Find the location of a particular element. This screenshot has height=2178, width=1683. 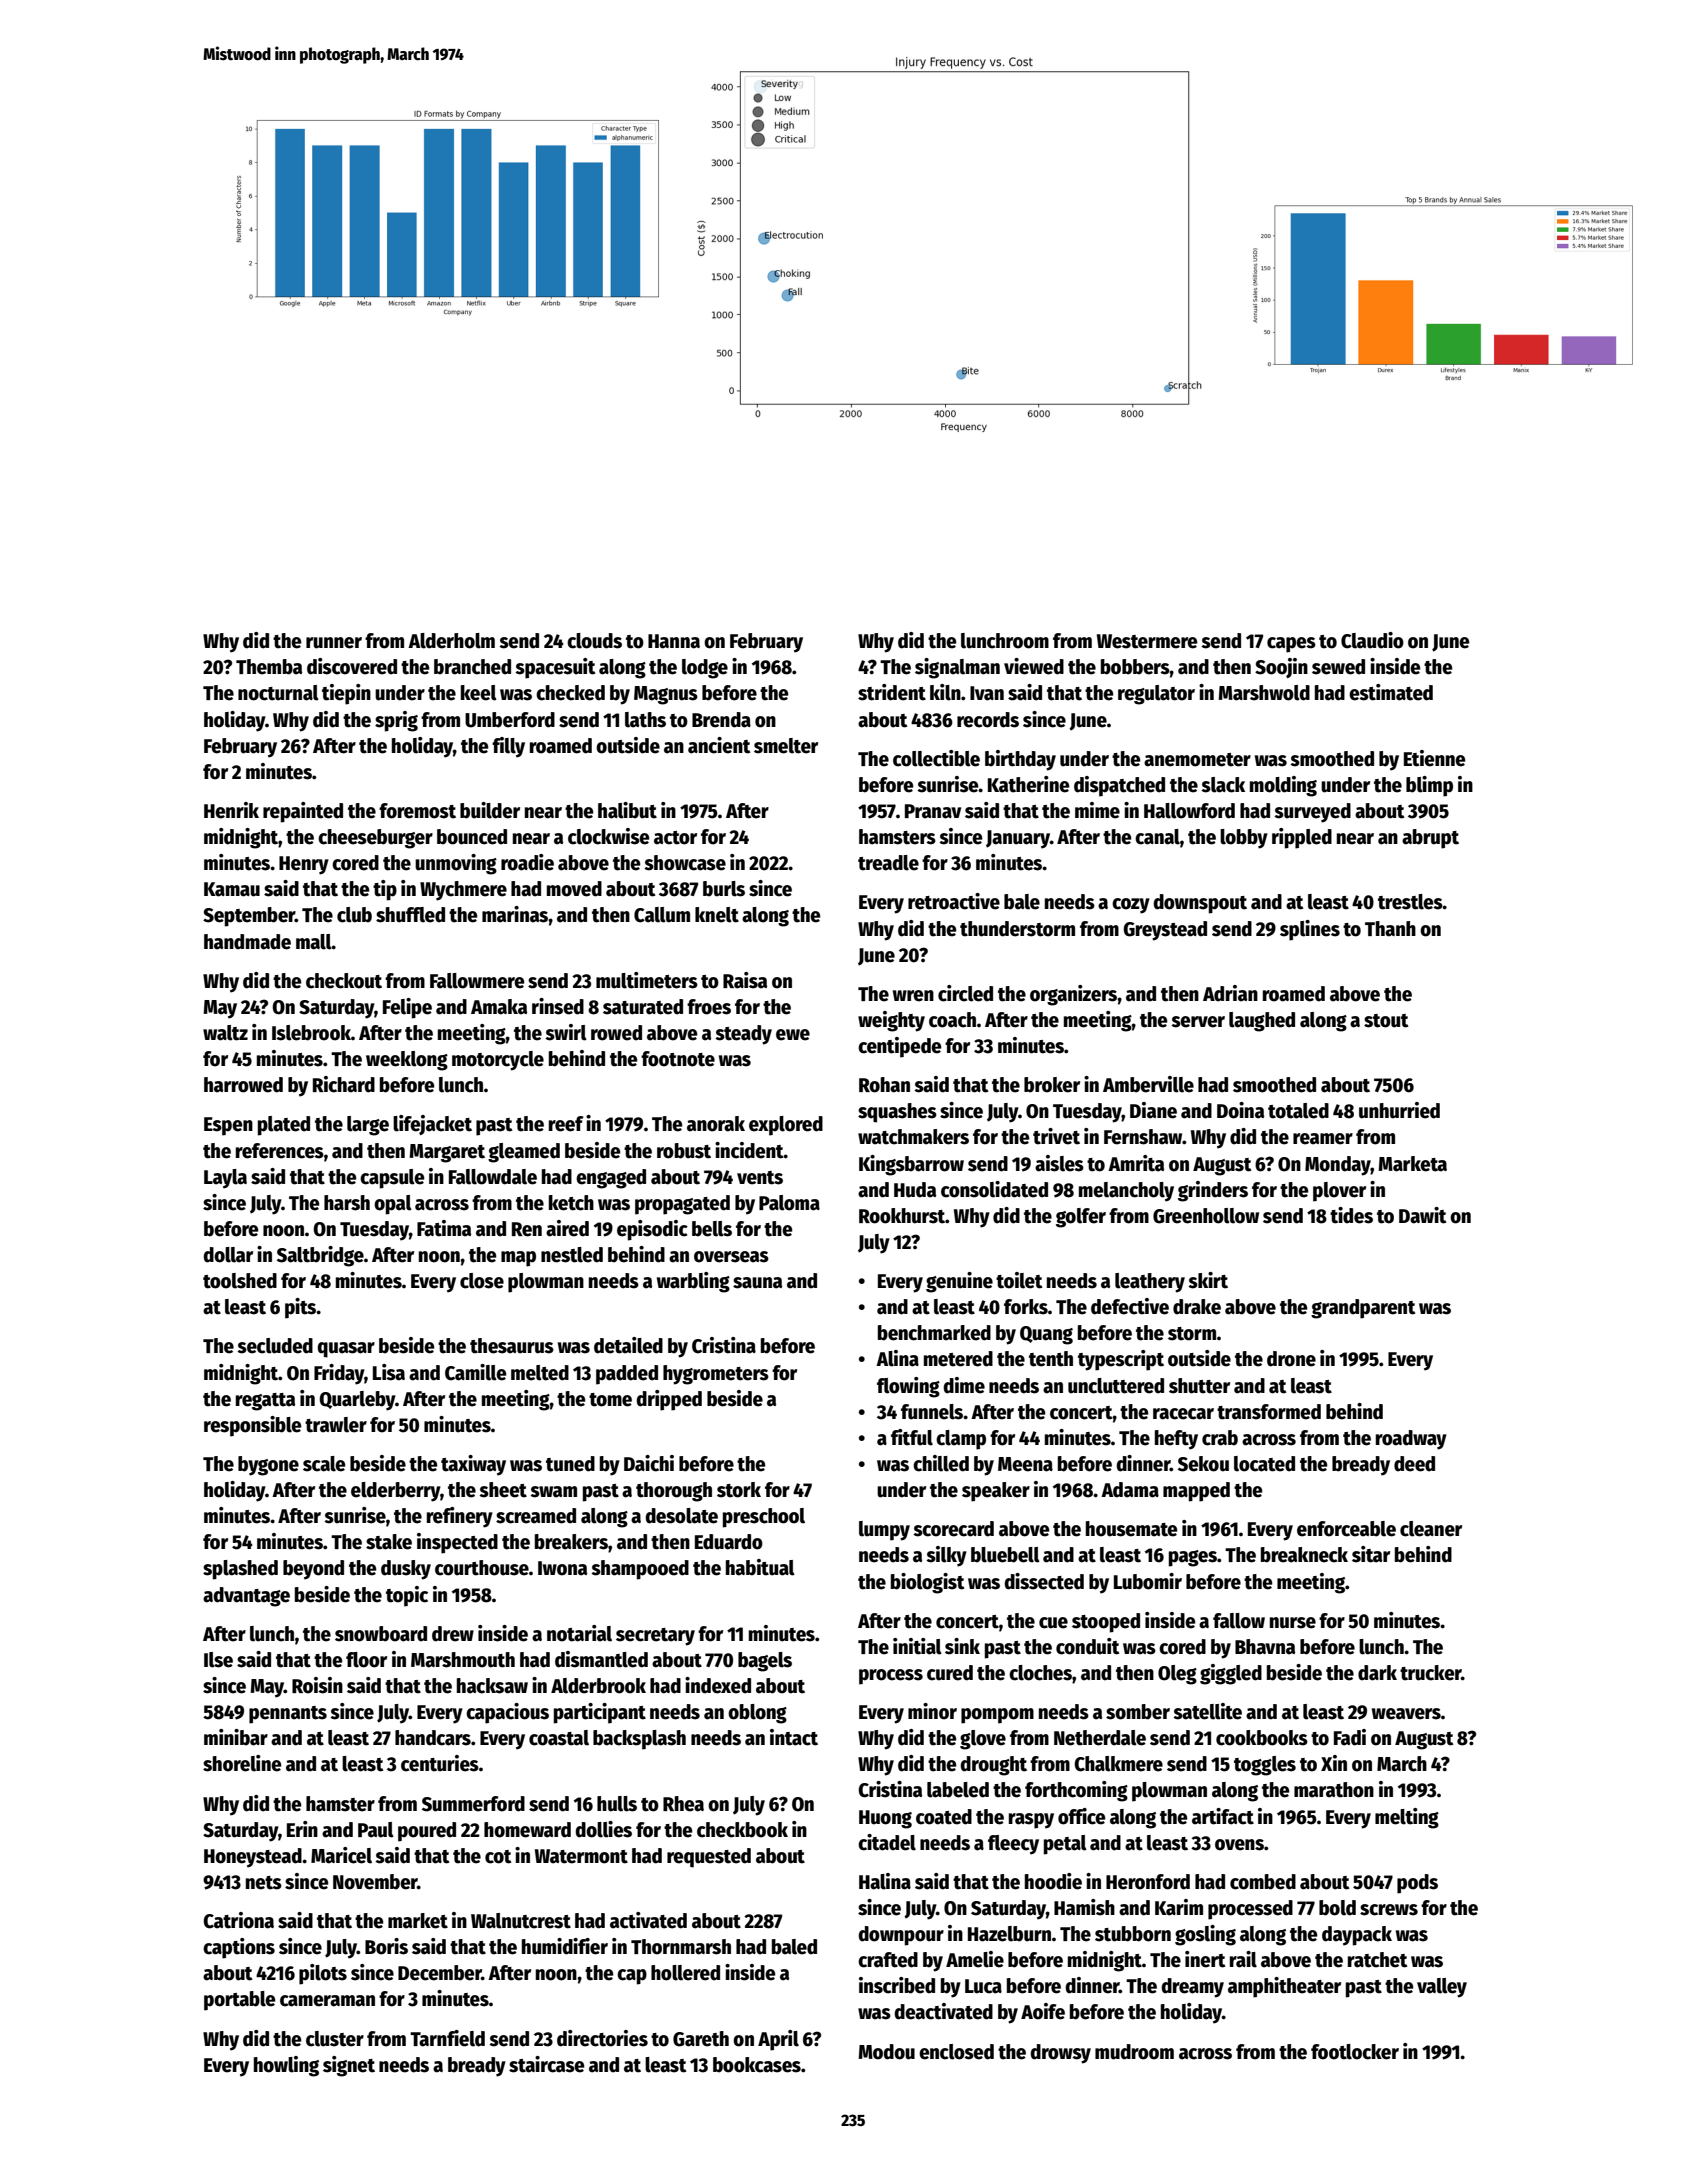

bookcases is located at coordinates (757, 2065).
